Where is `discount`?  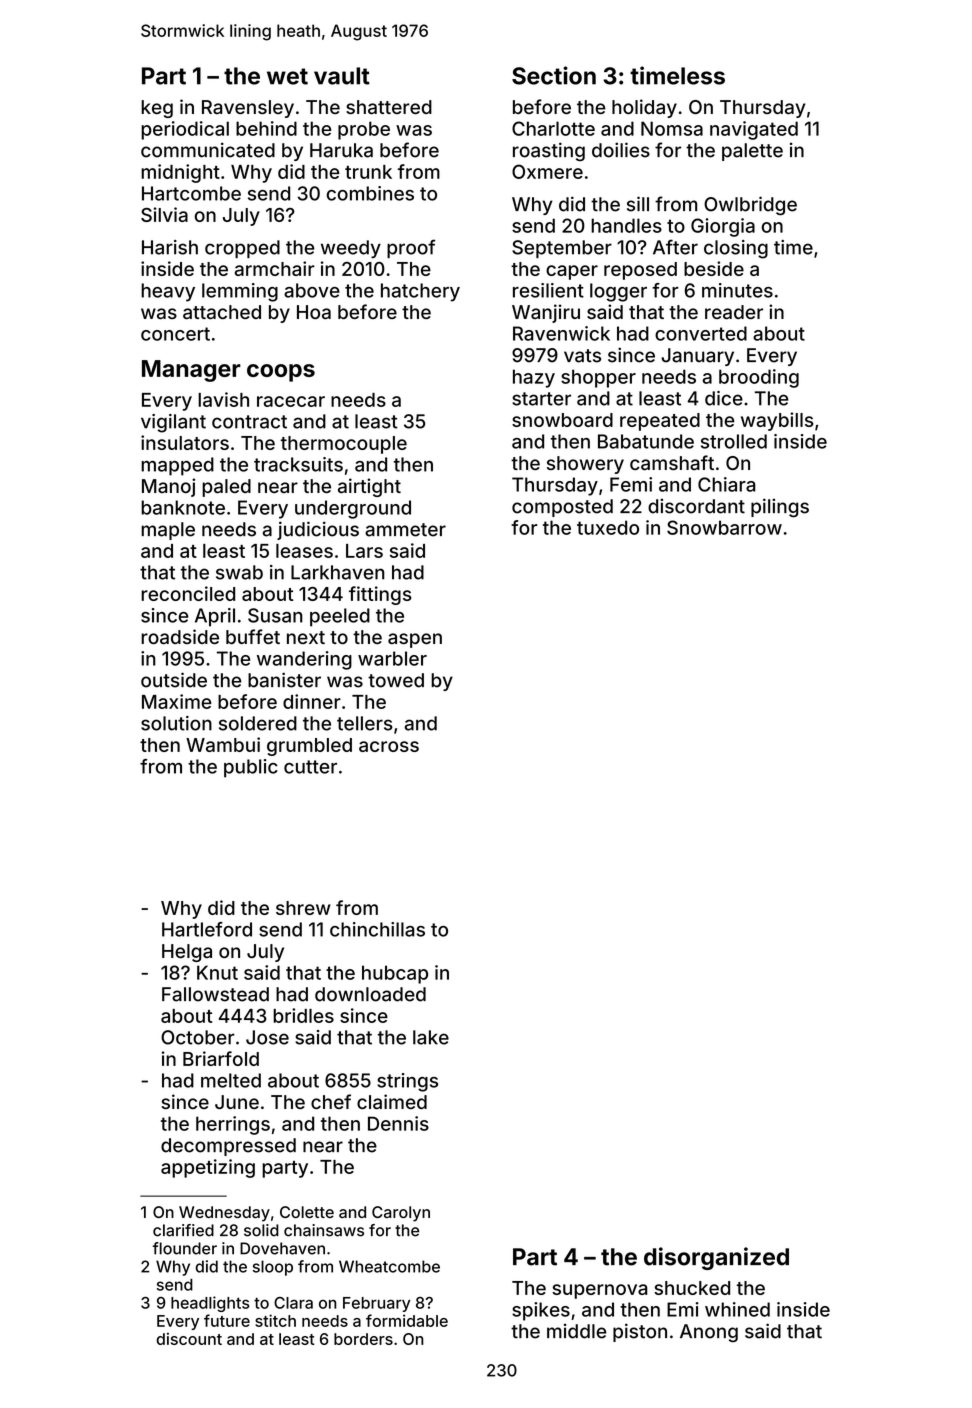
discount is located at coordinates (189, 1339).
